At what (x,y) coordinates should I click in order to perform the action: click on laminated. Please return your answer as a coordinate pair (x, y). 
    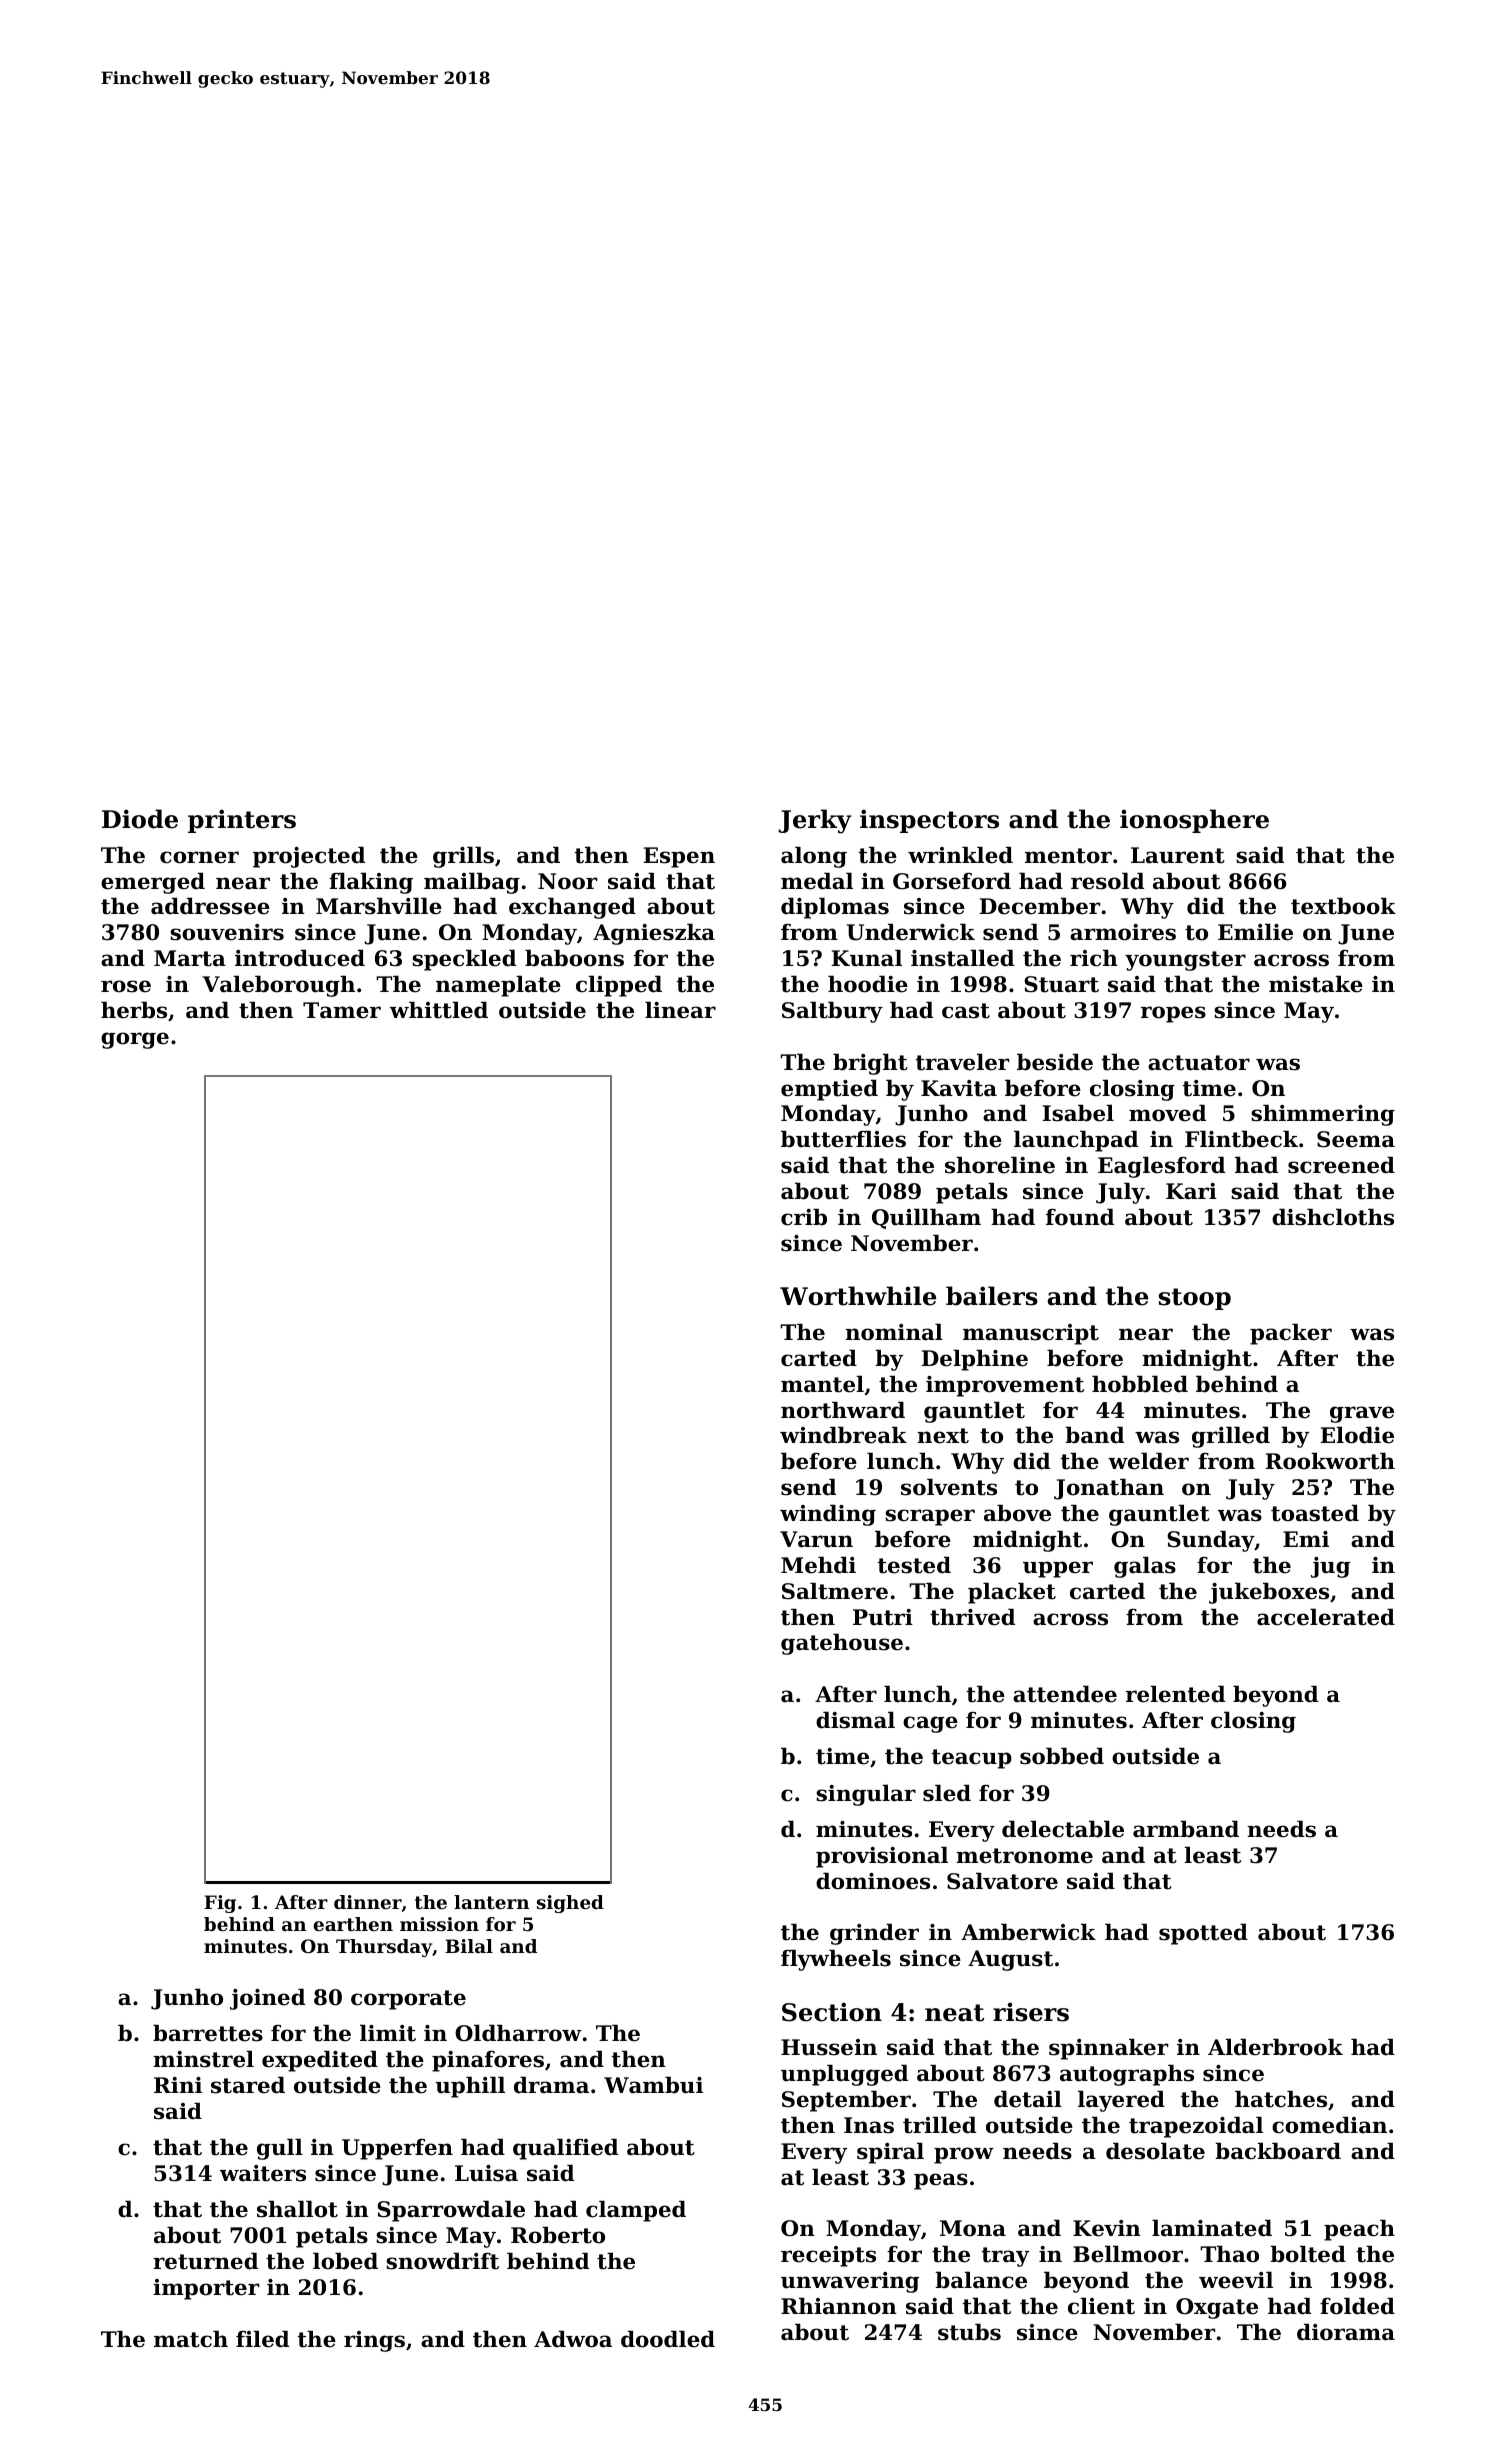
    Looking at the image, I should click on (1212, 2228).
